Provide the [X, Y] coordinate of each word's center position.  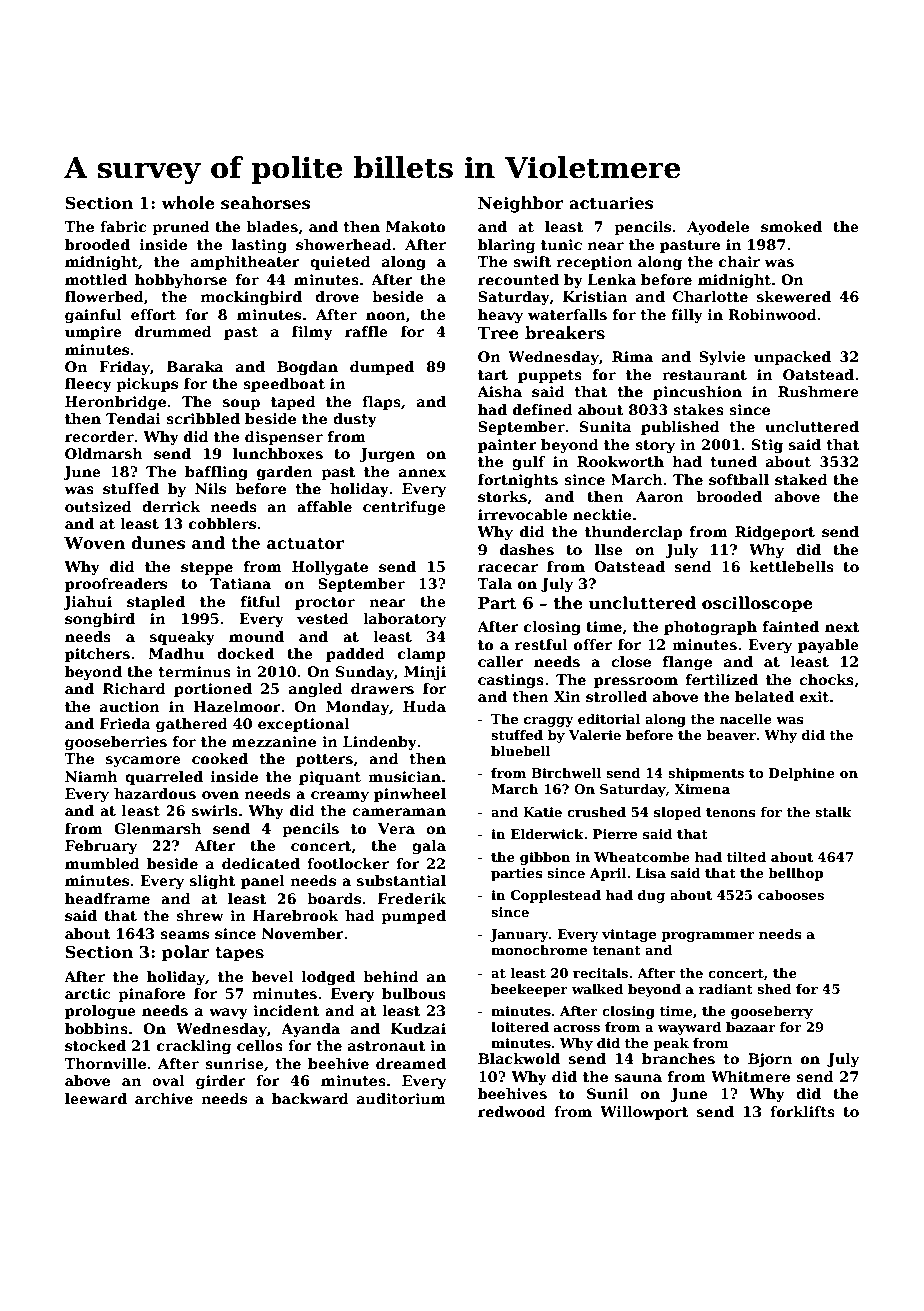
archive [164, 1098]
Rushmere [818, 391]
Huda [424, 706]
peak [671, 1044]
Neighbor [521, 204]
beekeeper [529, 990]
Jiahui [87, 603]
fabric [123, 226]
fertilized [722, 679]
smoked [791, 226]
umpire [93, 333]
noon [386, 316]
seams [184, 935]
